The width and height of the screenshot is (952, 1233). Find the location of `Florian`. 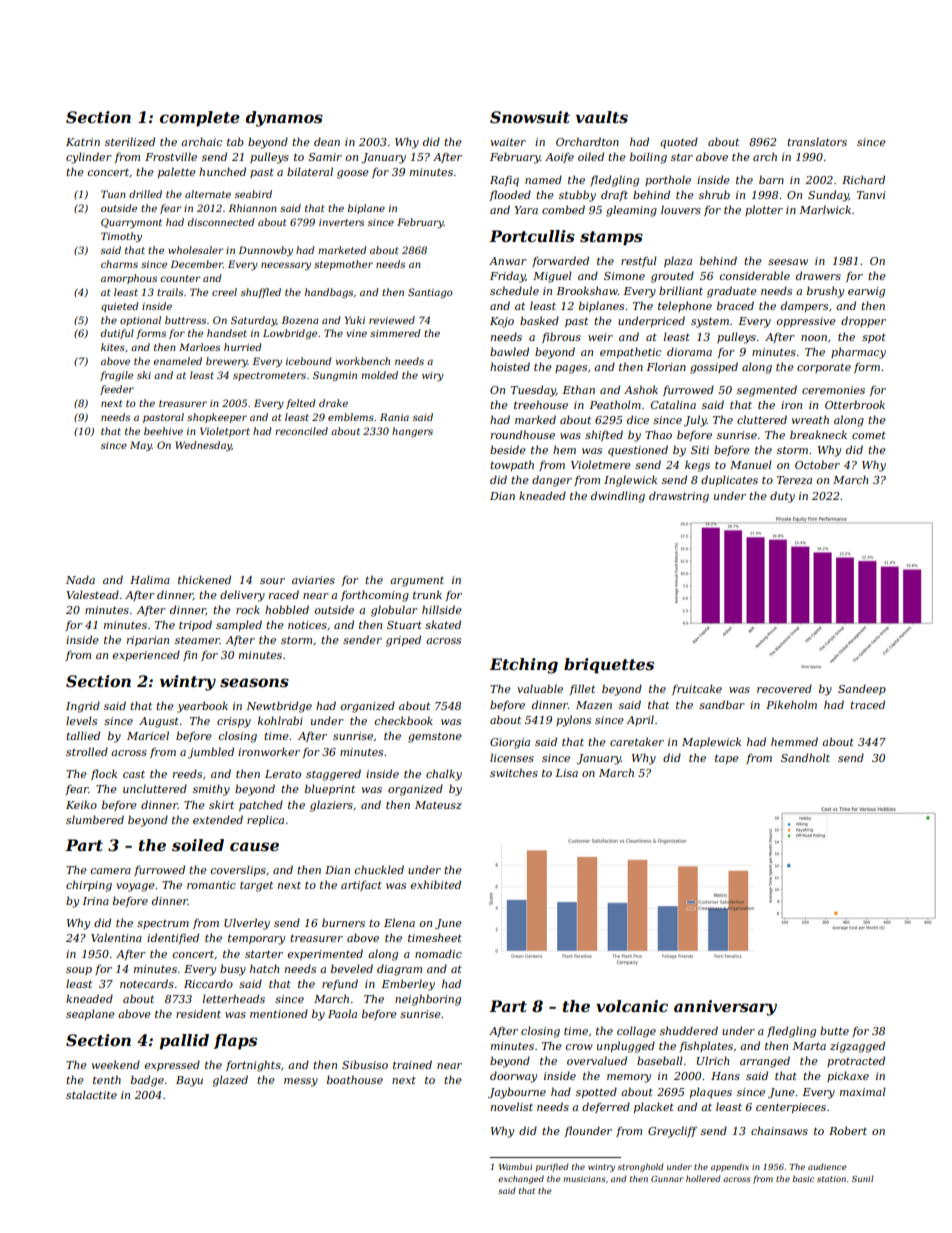

Florian is located at coordinates (666, 366).
